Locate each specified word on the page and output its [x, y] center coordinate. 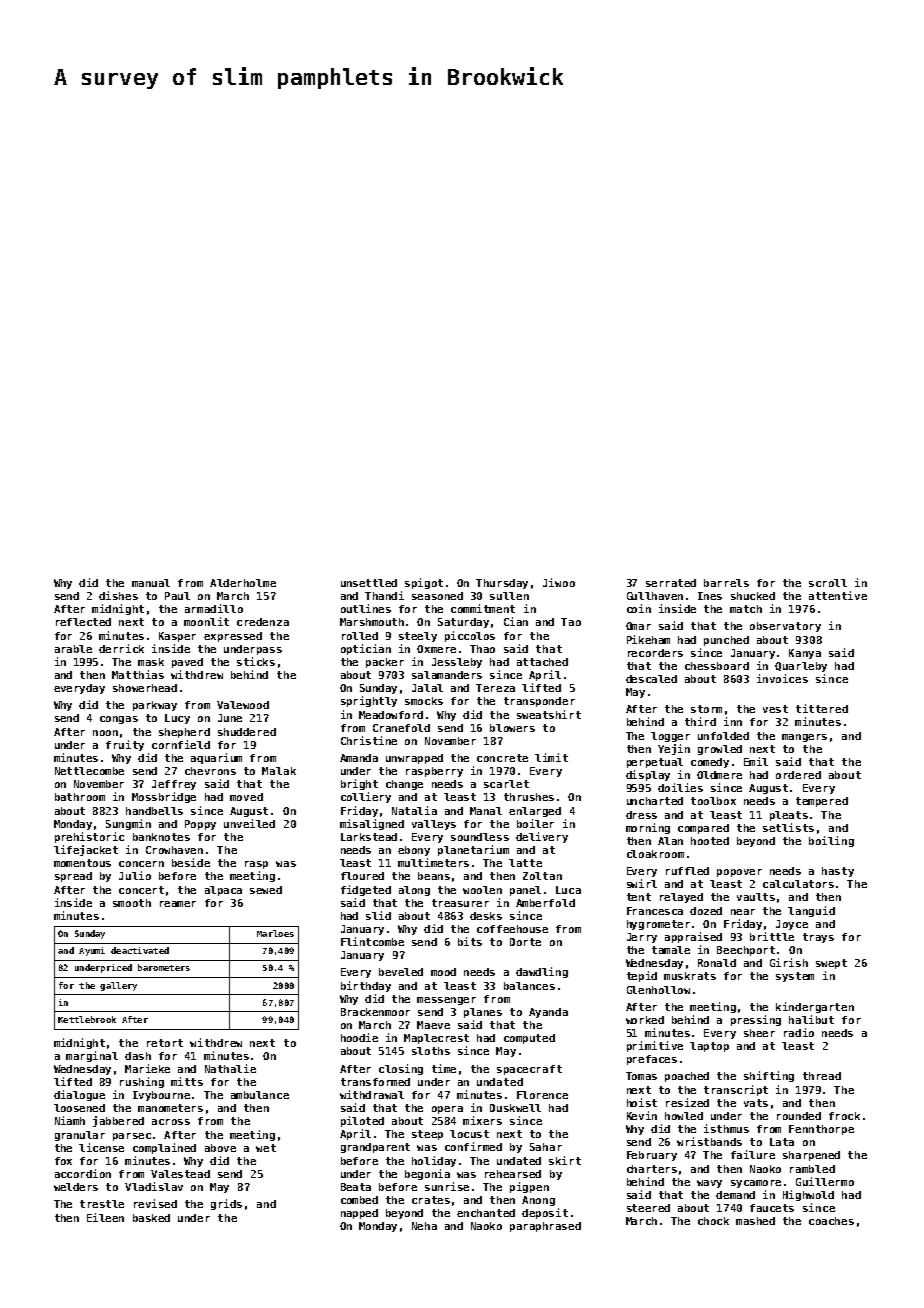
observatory [785, 627]
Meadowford [391, 715]
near [743, 912]
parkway [155, 706]
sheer [759, 1033]
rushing [142, 1082]
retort [165, 1043]
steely [418, 637]
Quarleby [801, 667]
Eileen [105, 1217]
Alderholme [243, 583]
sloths [431, 1051]
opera [447, 1110]
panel [525, 891]
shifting [769, 1076]
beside [191, 862]
